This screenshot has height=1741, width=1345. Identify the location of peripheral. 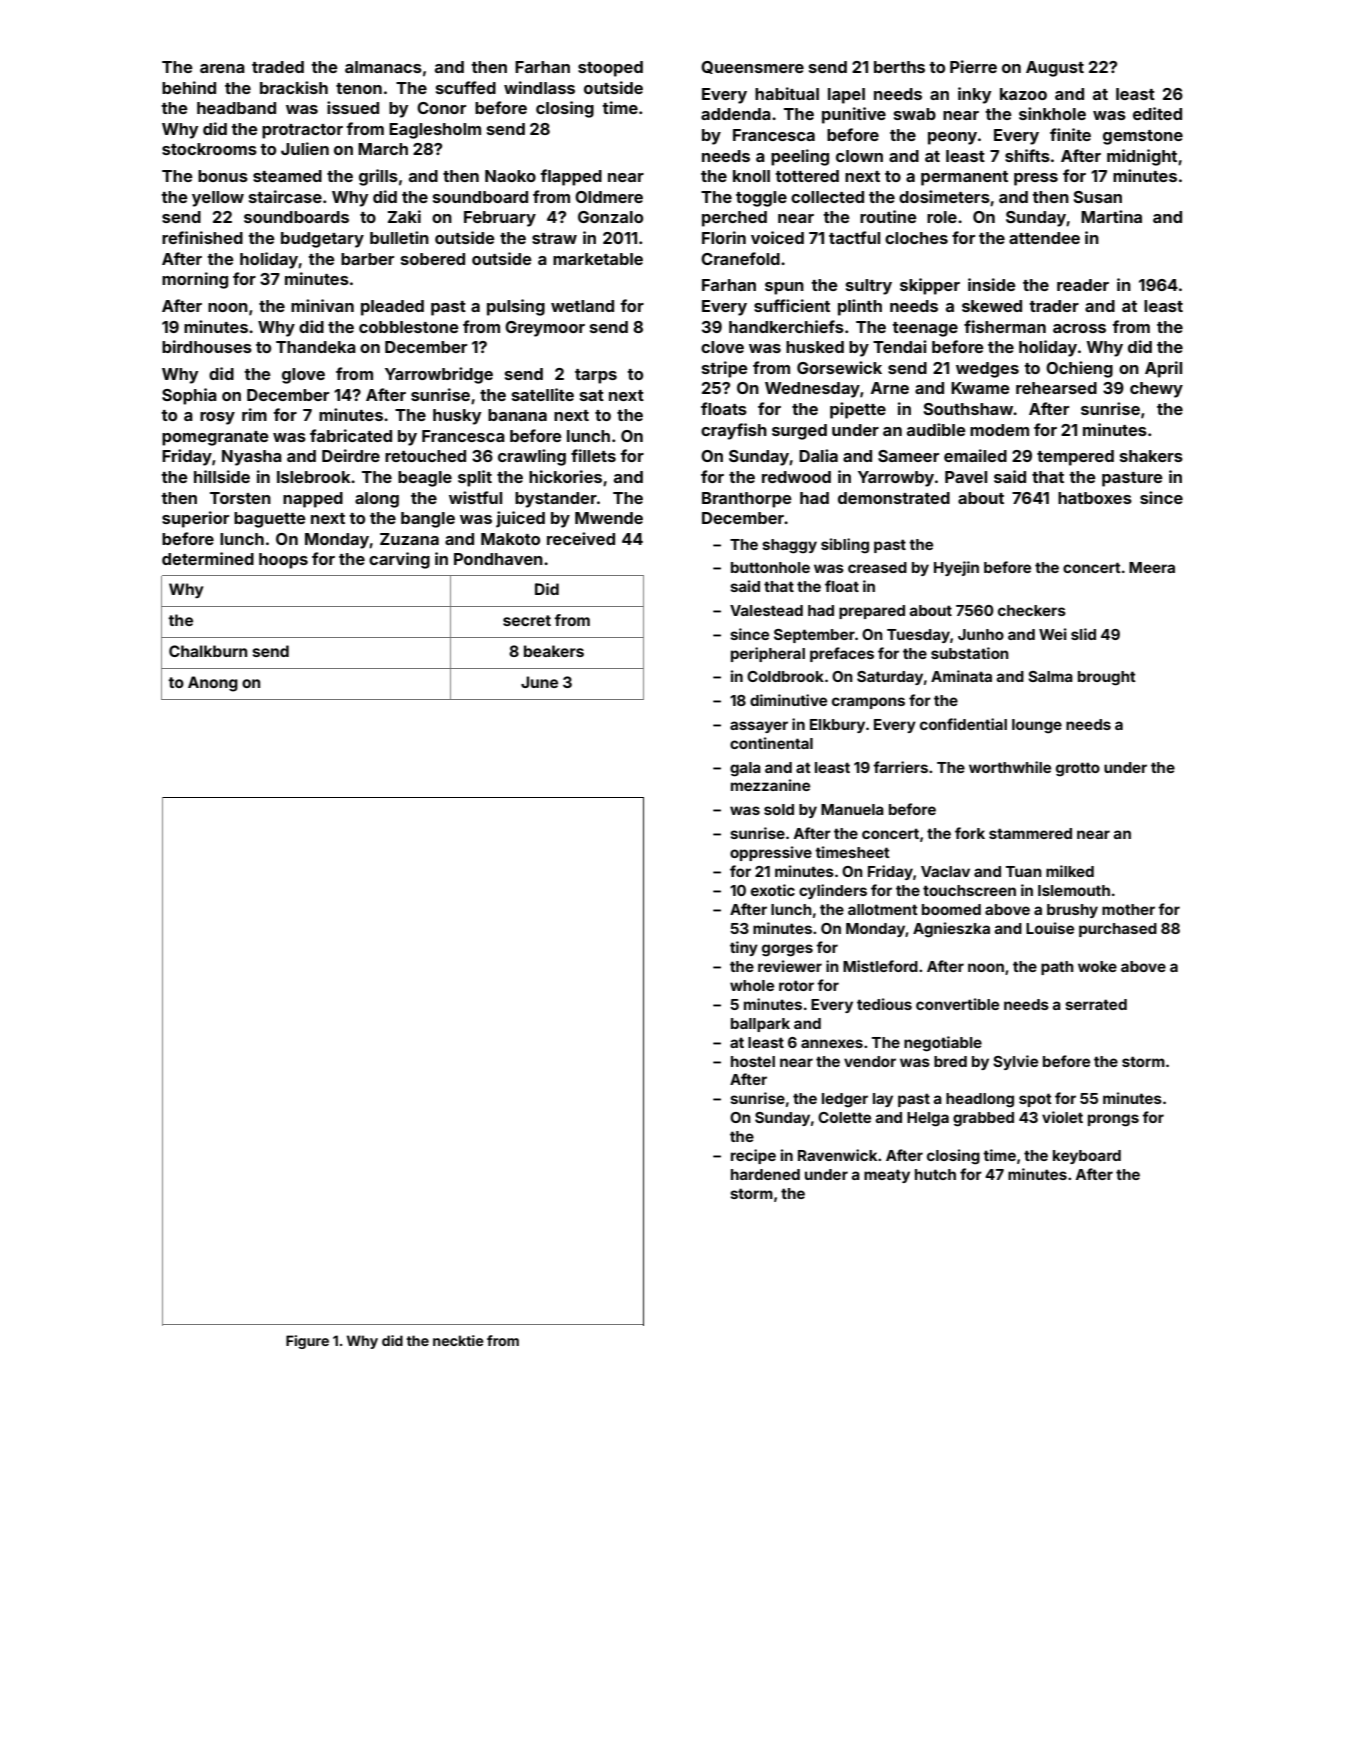
(768, 654).
